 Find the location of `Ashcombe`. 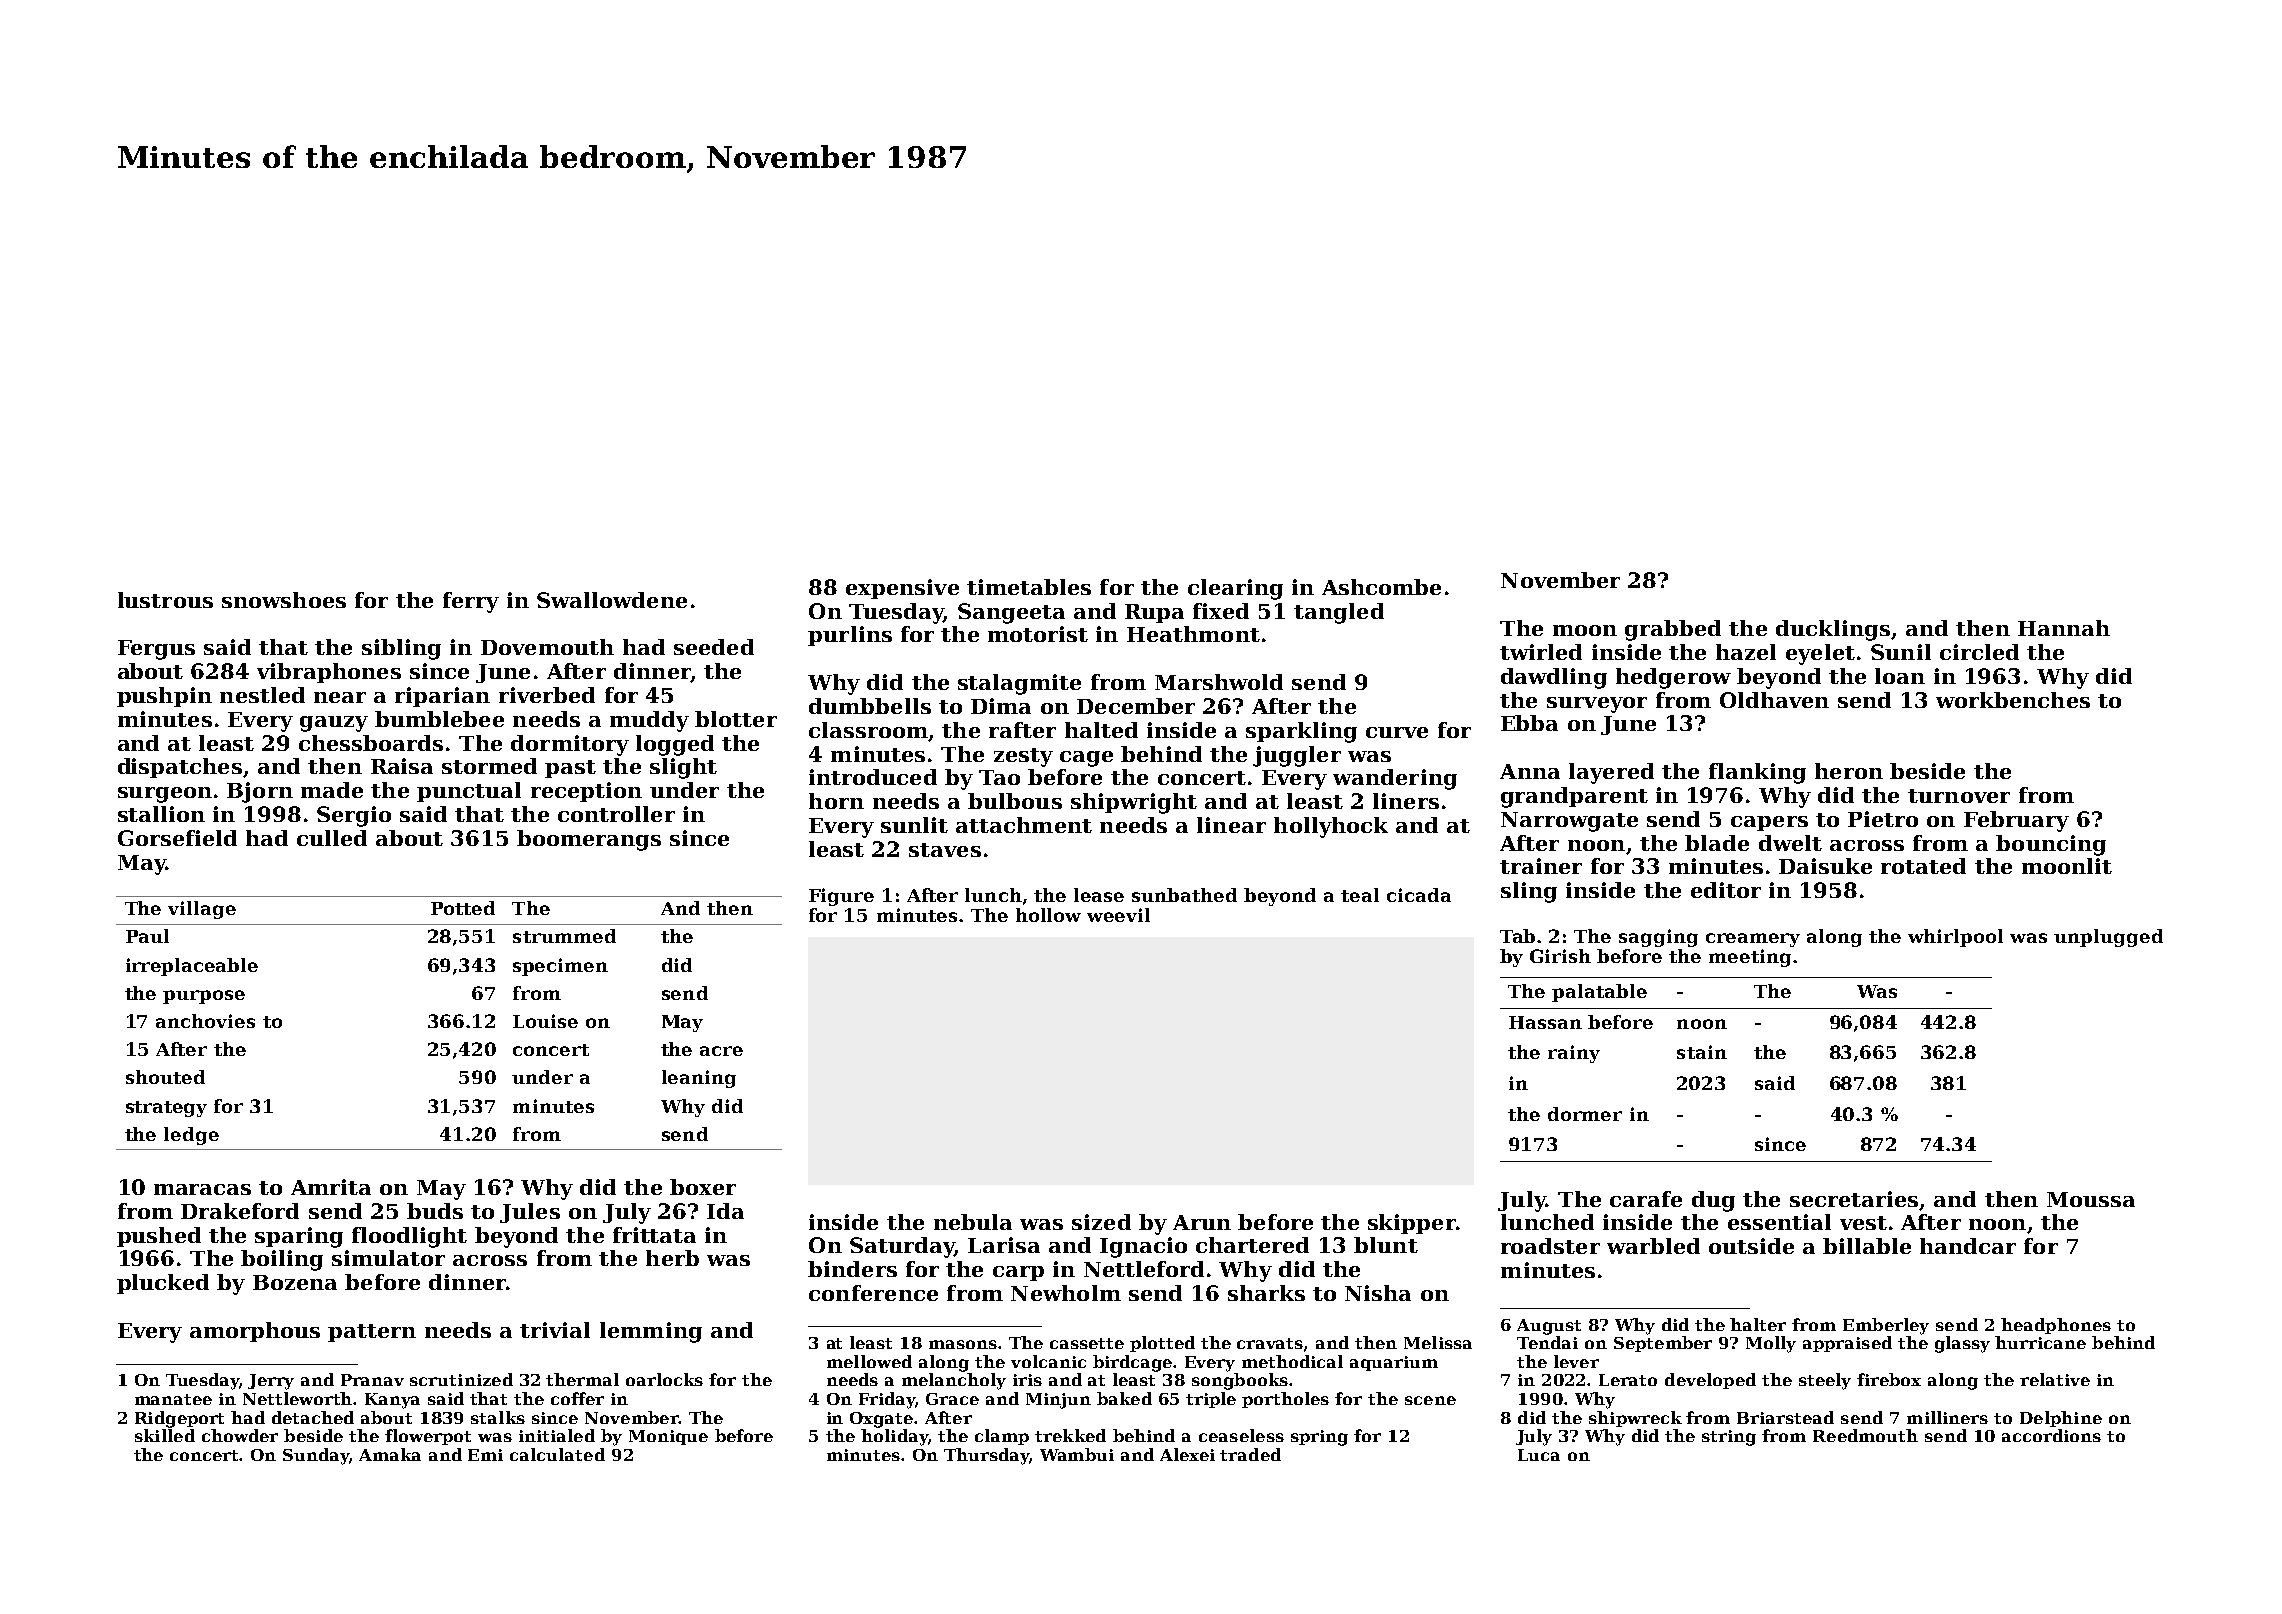

Ashcombe is located at coordinates (1381, 587).
